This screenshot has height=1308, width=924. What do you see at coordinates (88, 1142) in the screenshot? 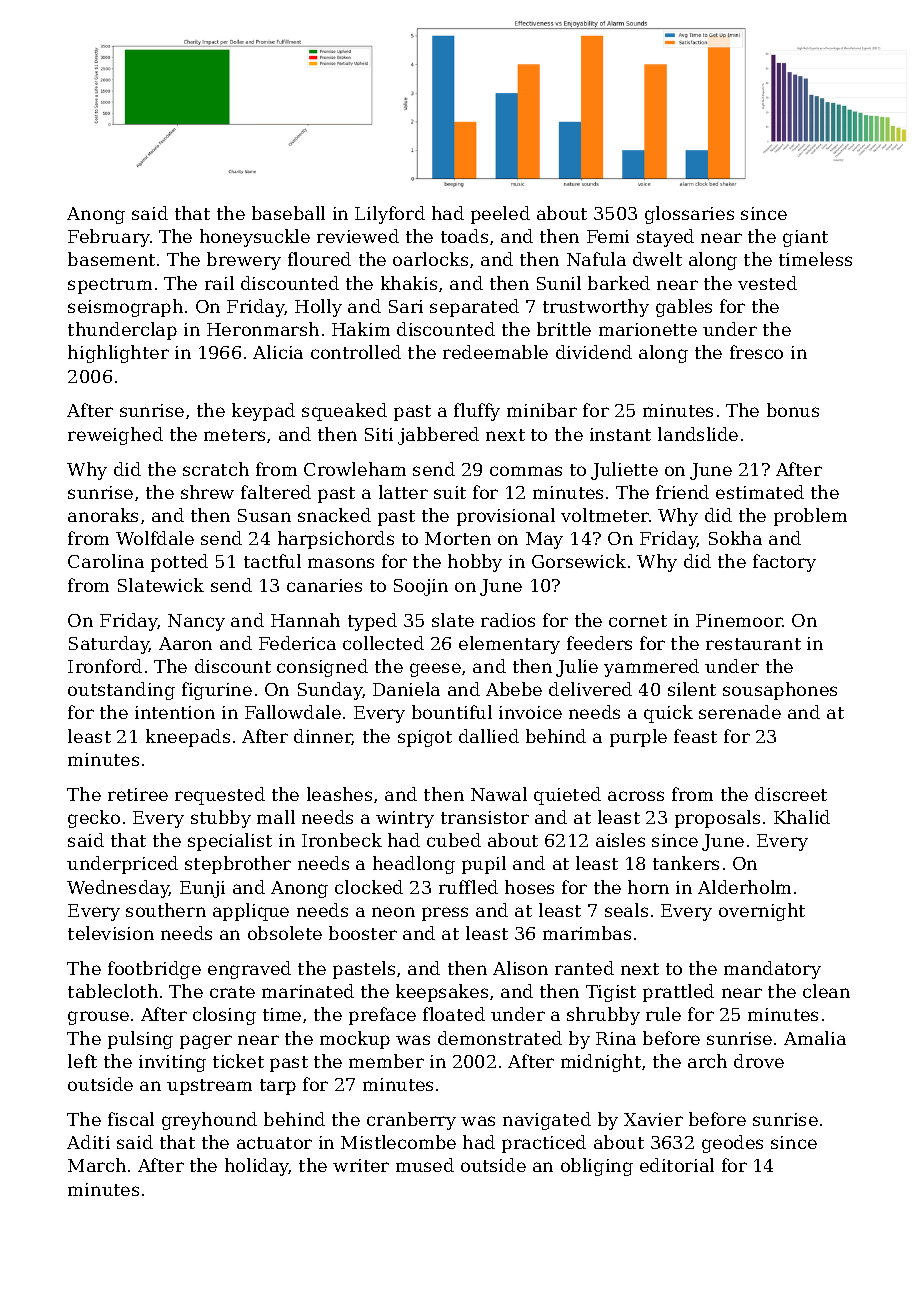
I see `Aditi` at bounding box center [88, 1142].
